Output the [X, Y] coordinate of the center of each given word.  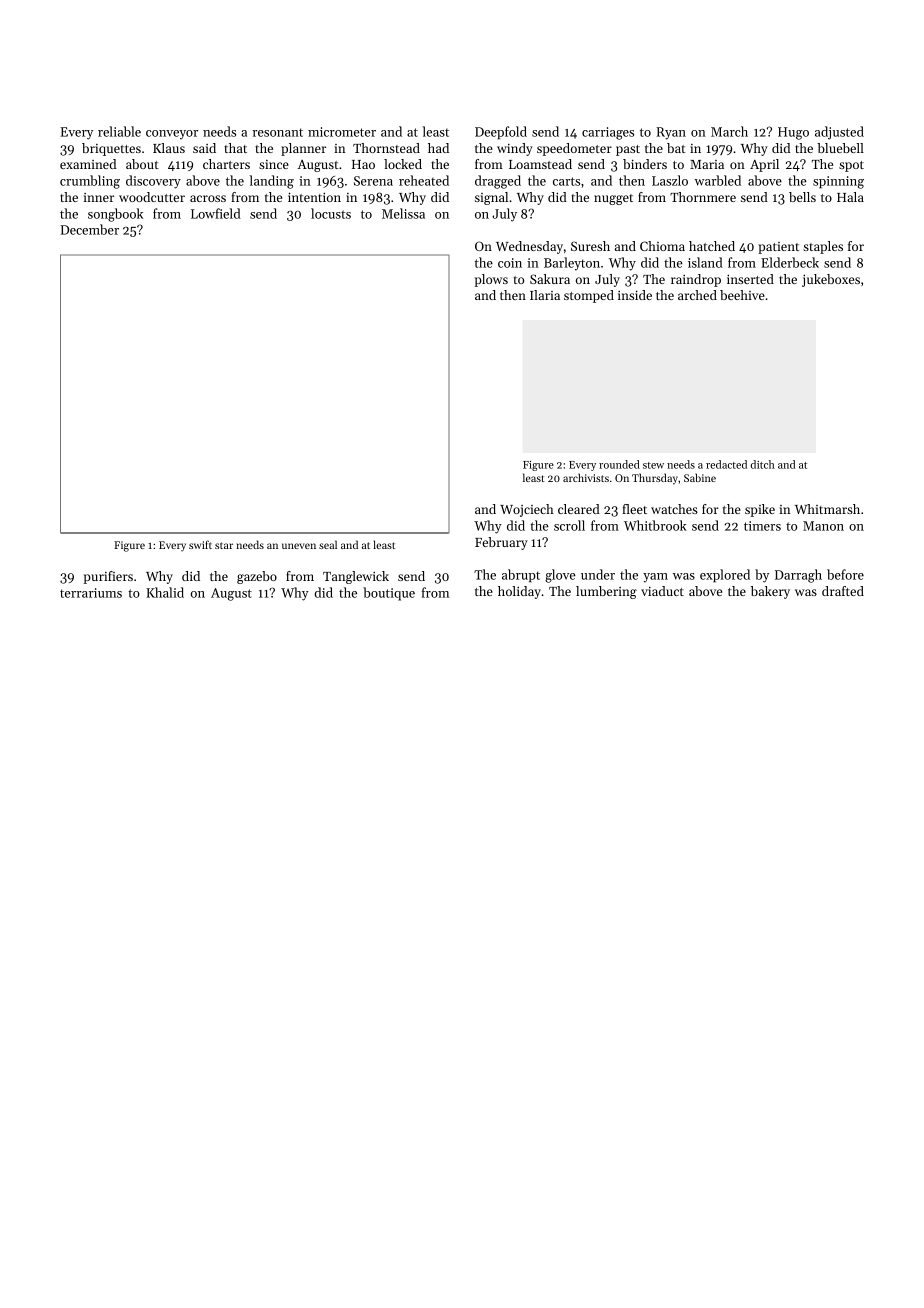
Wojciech [527, 510]
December [89, 229]
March [729, 131]
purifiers [108, 577]
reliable [119, 131]
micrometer [342, 132]
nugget [613, 199]
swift [200, 544]
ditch [763, 464]
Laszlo [670, 180]
